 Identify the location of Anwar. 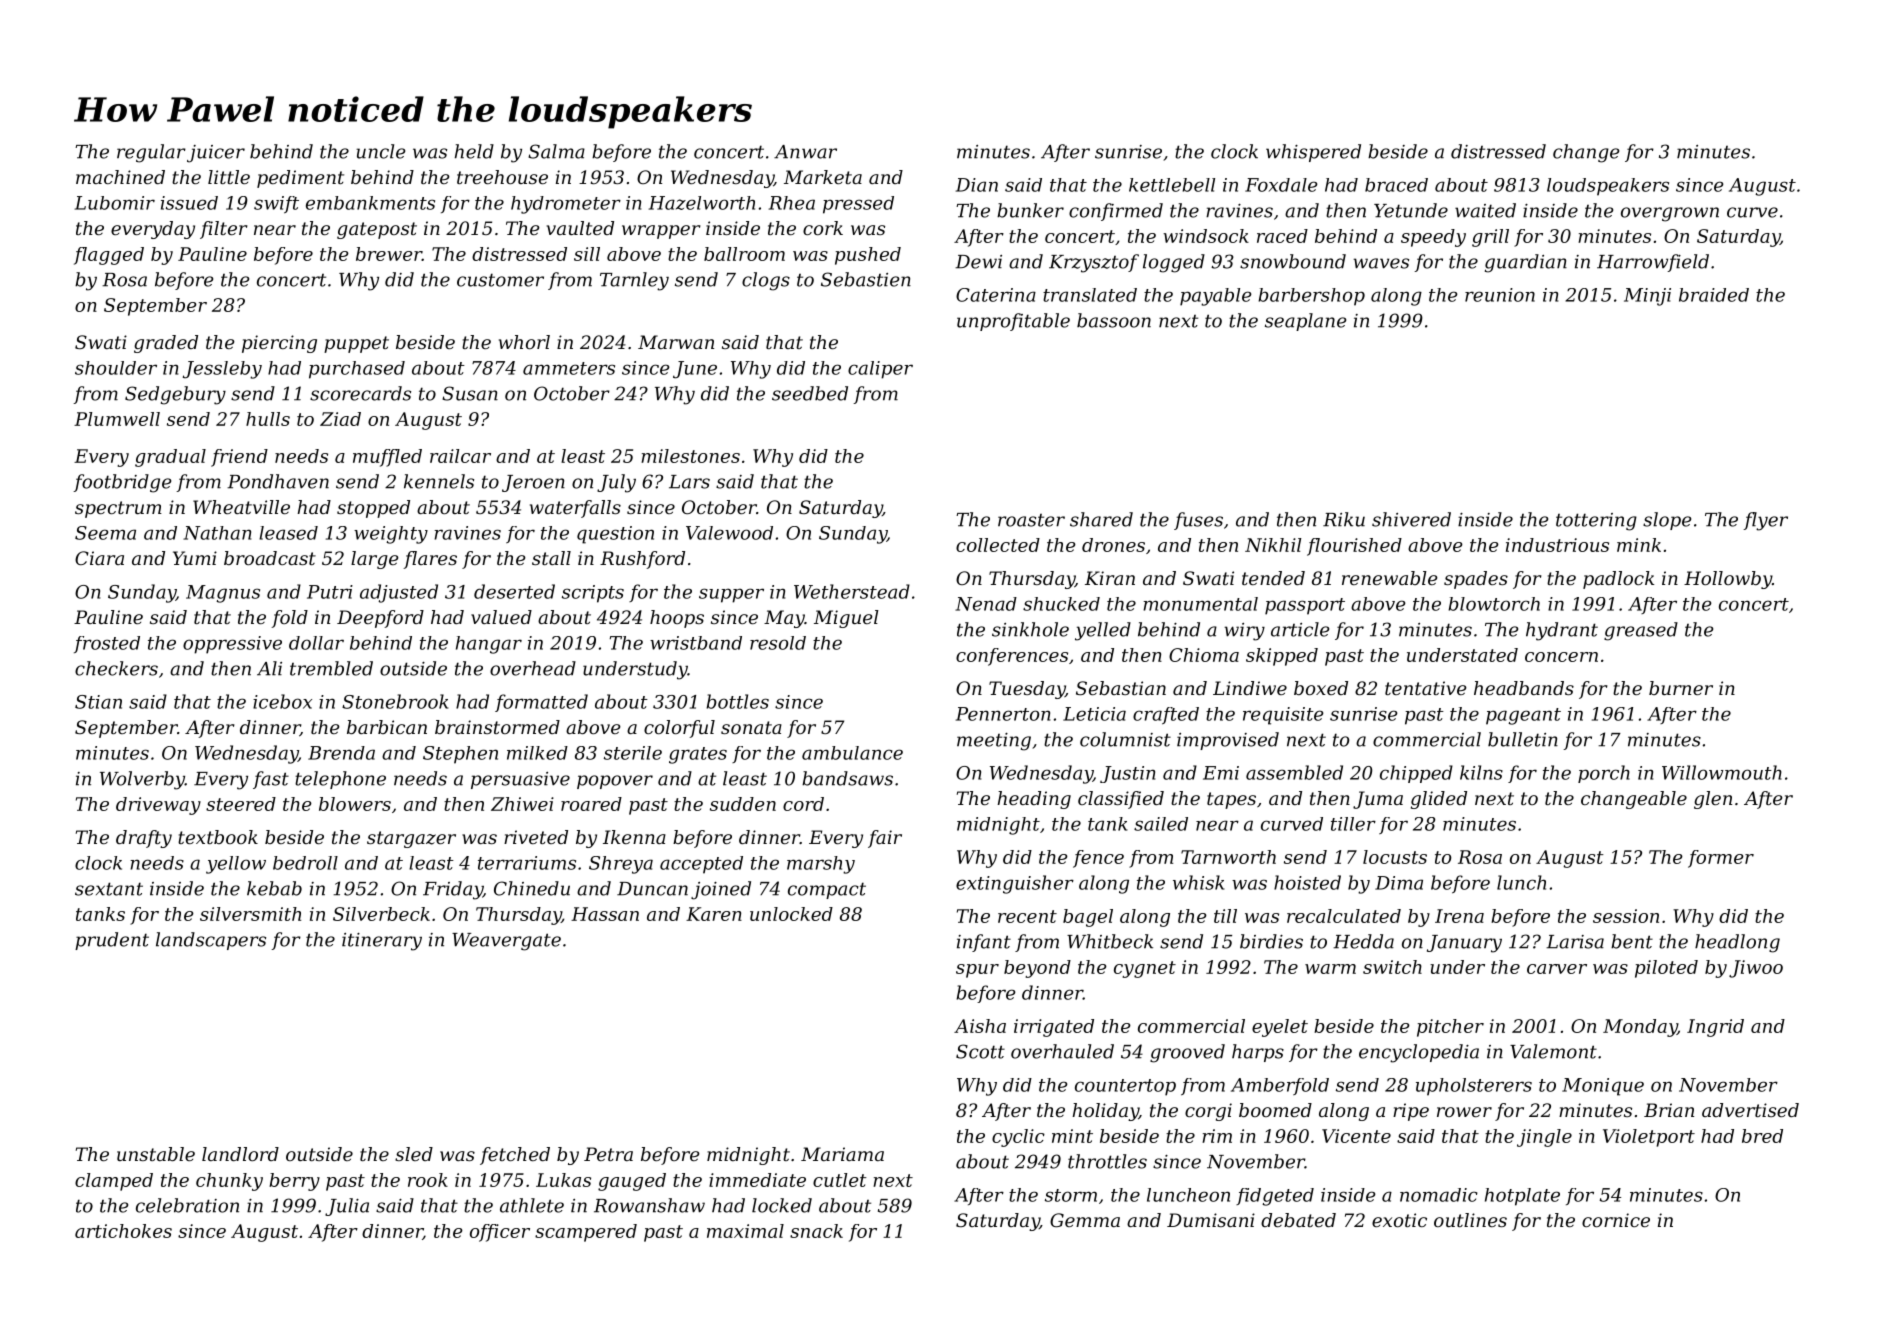
(805, 152).
